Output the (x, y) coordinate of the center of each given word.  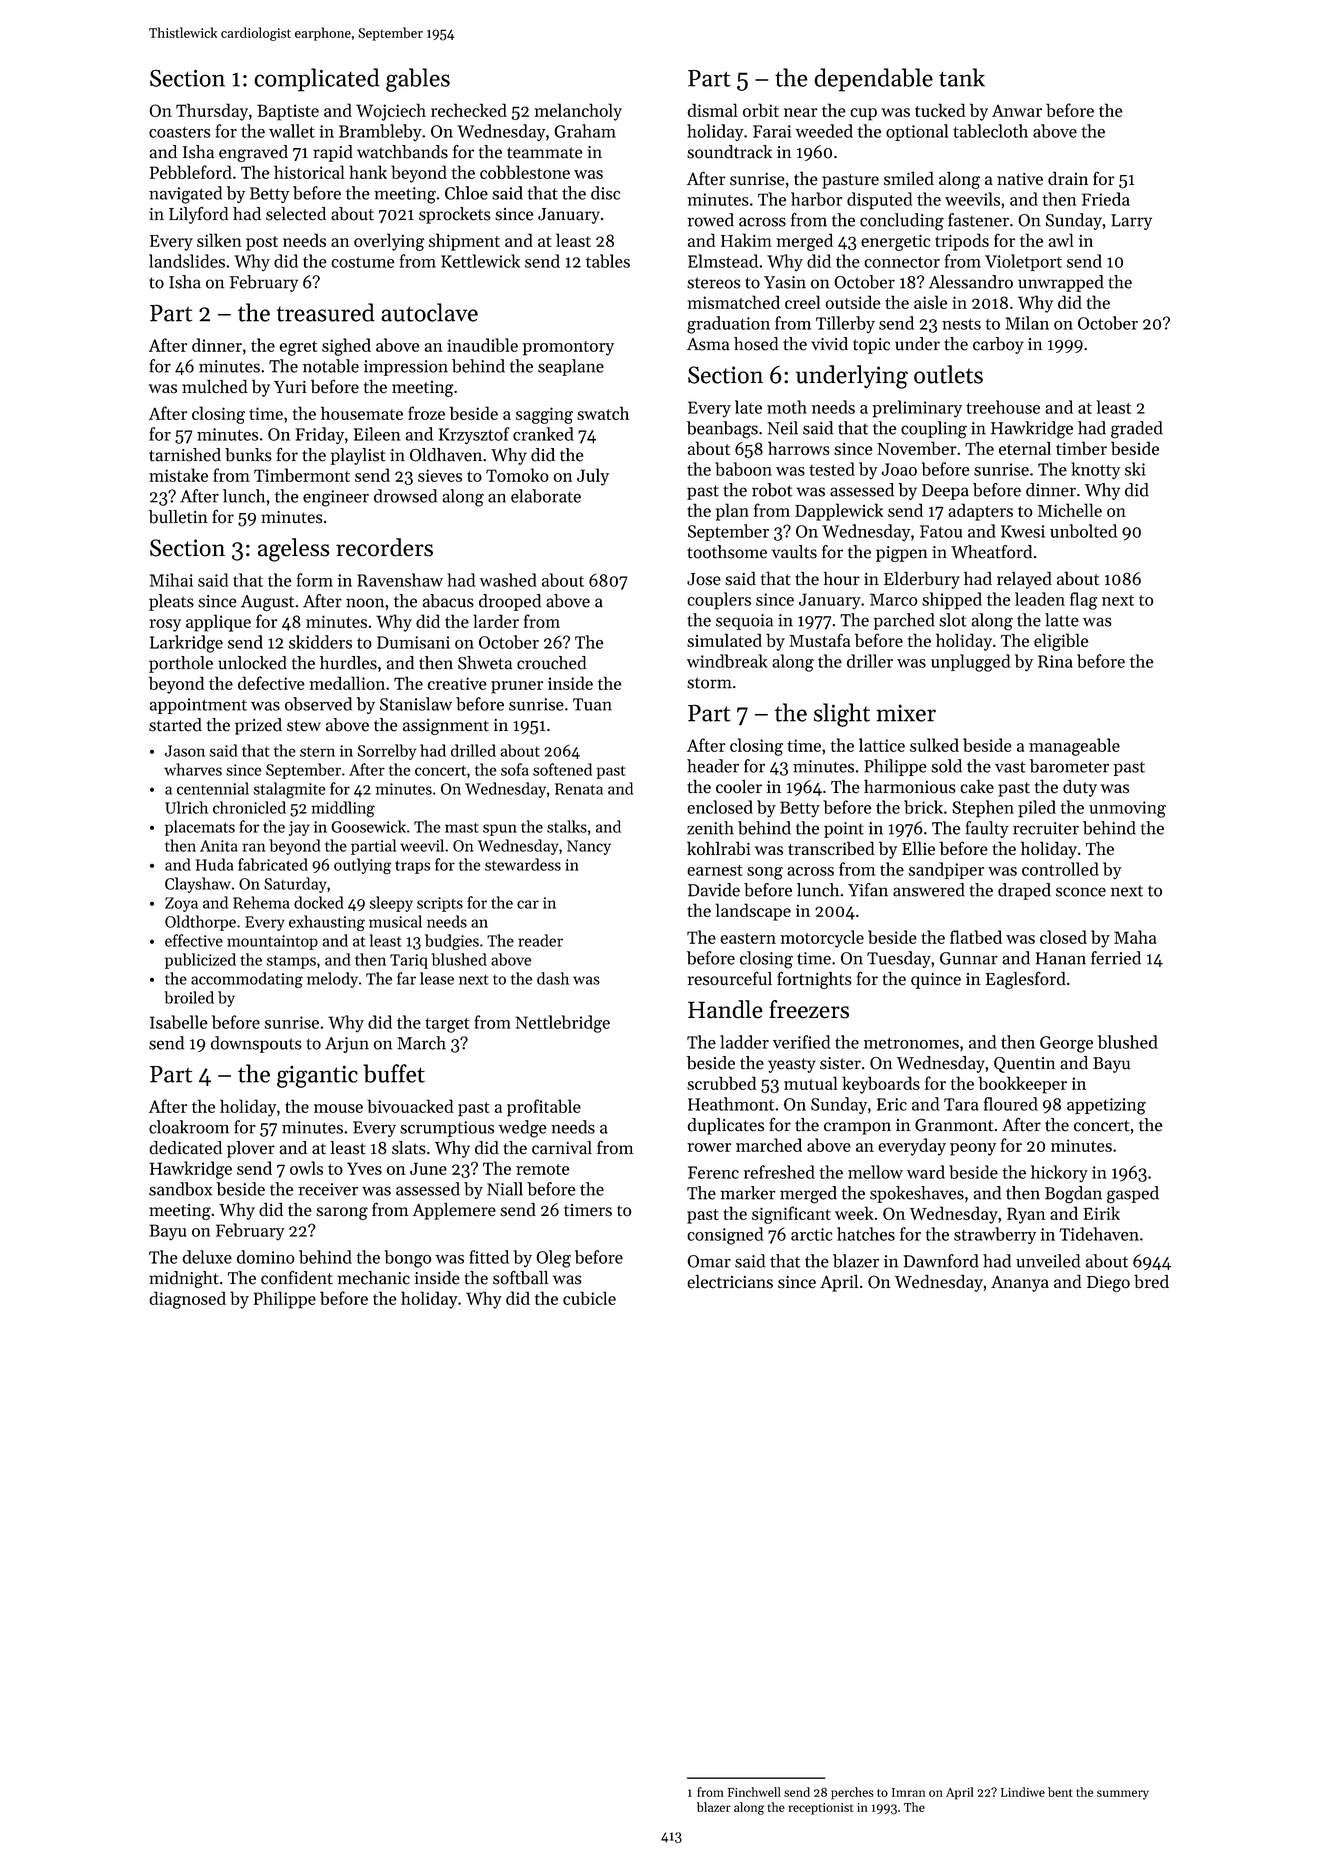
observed (318, 704)
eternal (1025, 448)
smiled (909, 178)
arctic (811, 1234)
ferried (1116, 958)
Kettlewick (480, 261)
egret (298, 348)
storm (709, 683)
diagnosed (188, 1300)
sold (946, 766)
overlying (389, 242)
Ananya (1020, 1283)
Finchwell (754, 1792)
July (593, 477)
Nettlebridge (563, 1024)
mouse (338, 1108)
